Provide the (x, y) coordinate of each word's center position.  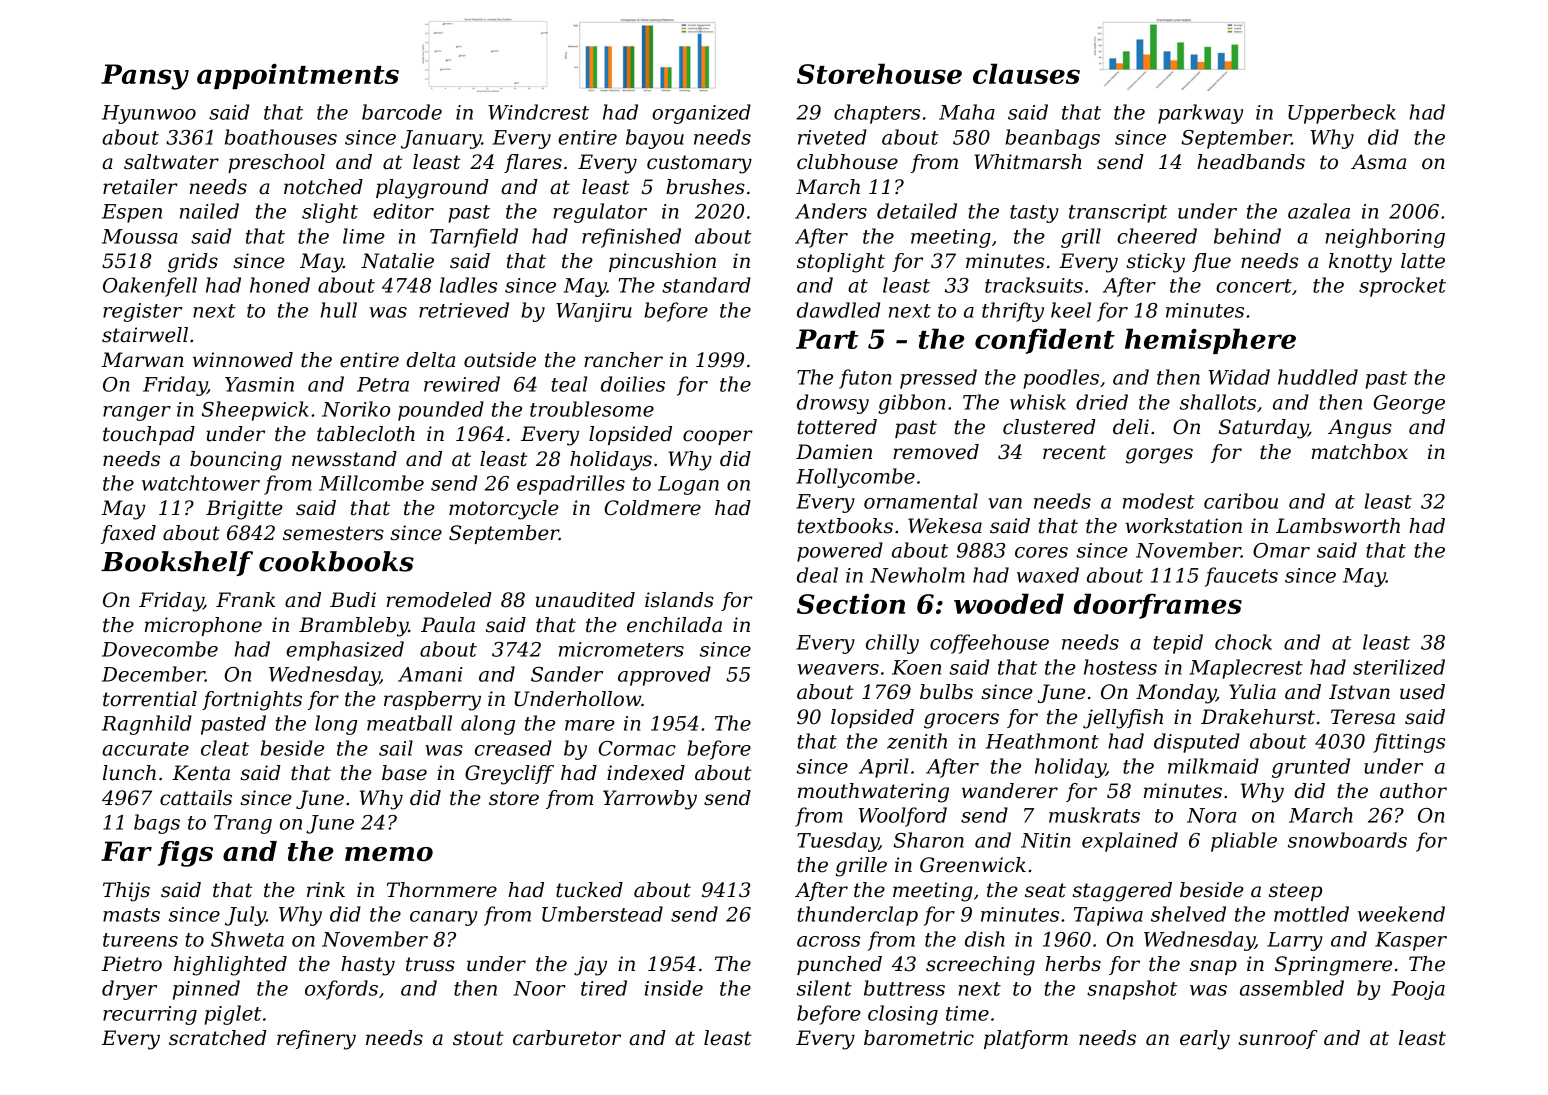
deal (817, 575)
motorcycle (504, 510)
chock (1243, 642)
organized (701, 114)
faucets (1241, 577)
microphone (203, 626)
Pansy (145, 77)
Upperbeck (1342, 114)
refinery (316, 1040)
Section (851, 603)
